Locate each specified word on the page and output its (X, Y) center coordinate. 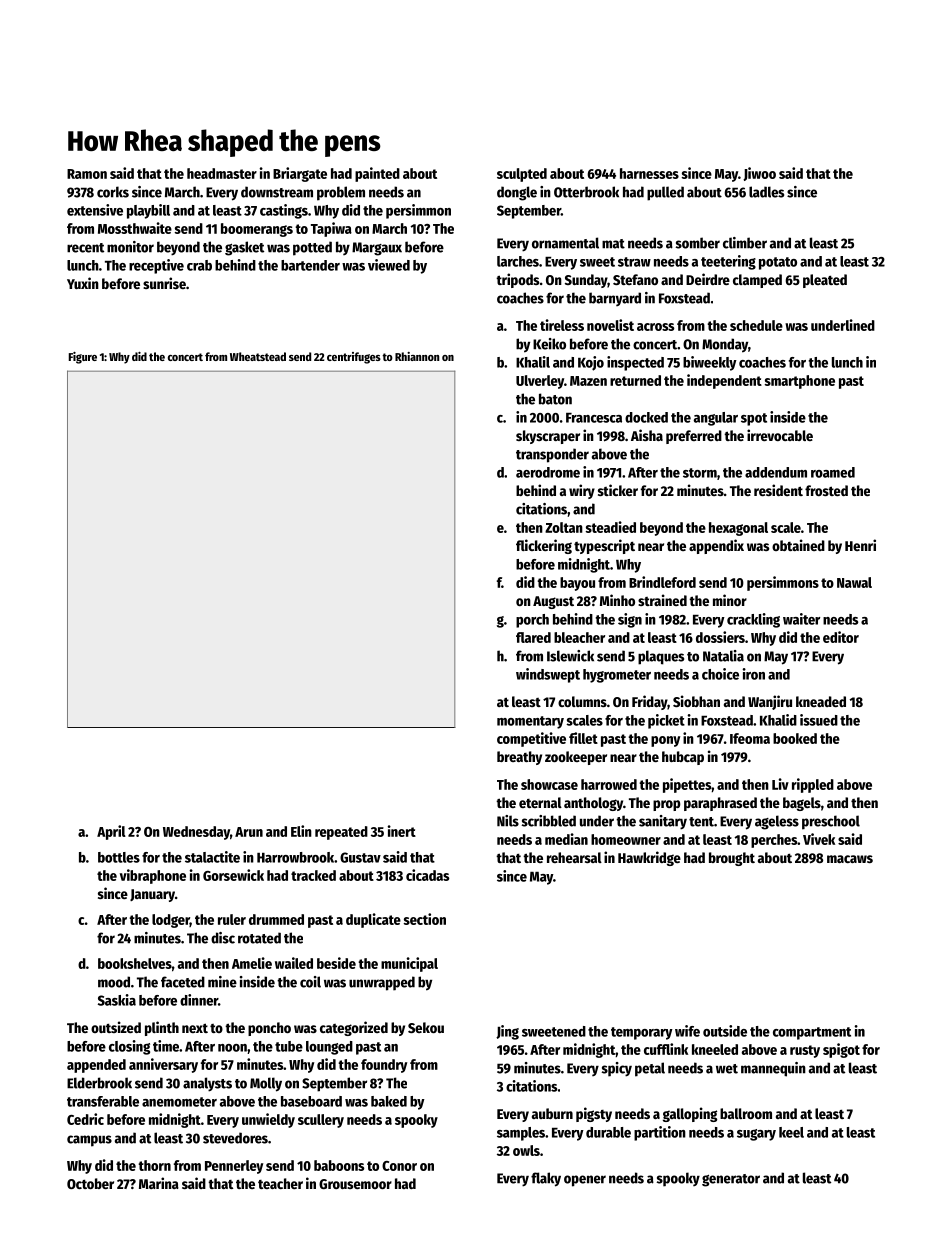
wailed (294, 963)
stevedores (235, 1138)
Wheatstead (258, 356)
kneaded (821, 701)
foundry (384, 1066)
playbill (148, 211)
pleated (825, 281)
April (111, 832)
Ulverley (540, 382)
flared (533, 637)
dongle (517, 193)
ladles (766, 192)
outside (725, 1031)
